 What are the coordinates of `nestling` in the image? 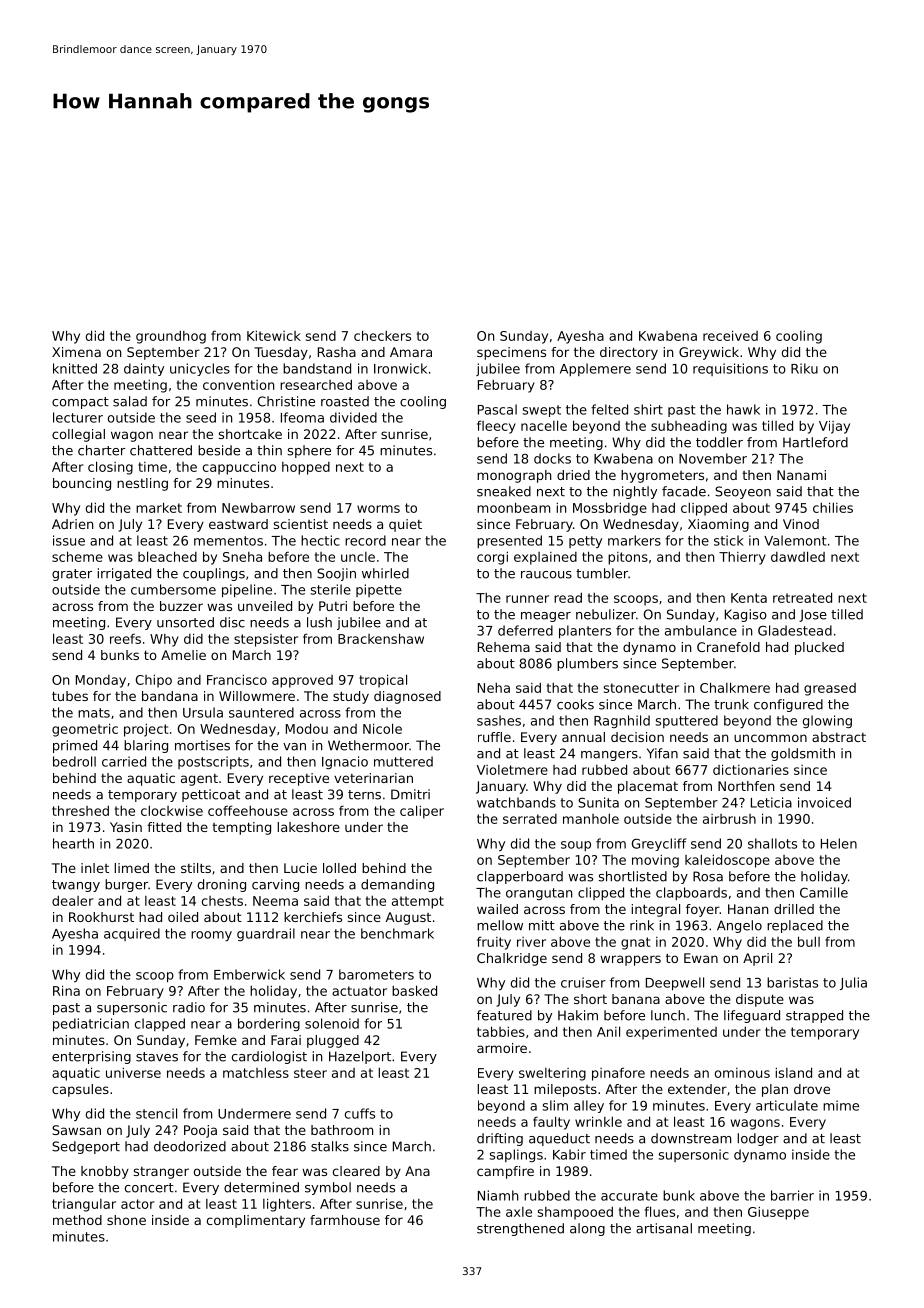 It's located at (142, 484).
